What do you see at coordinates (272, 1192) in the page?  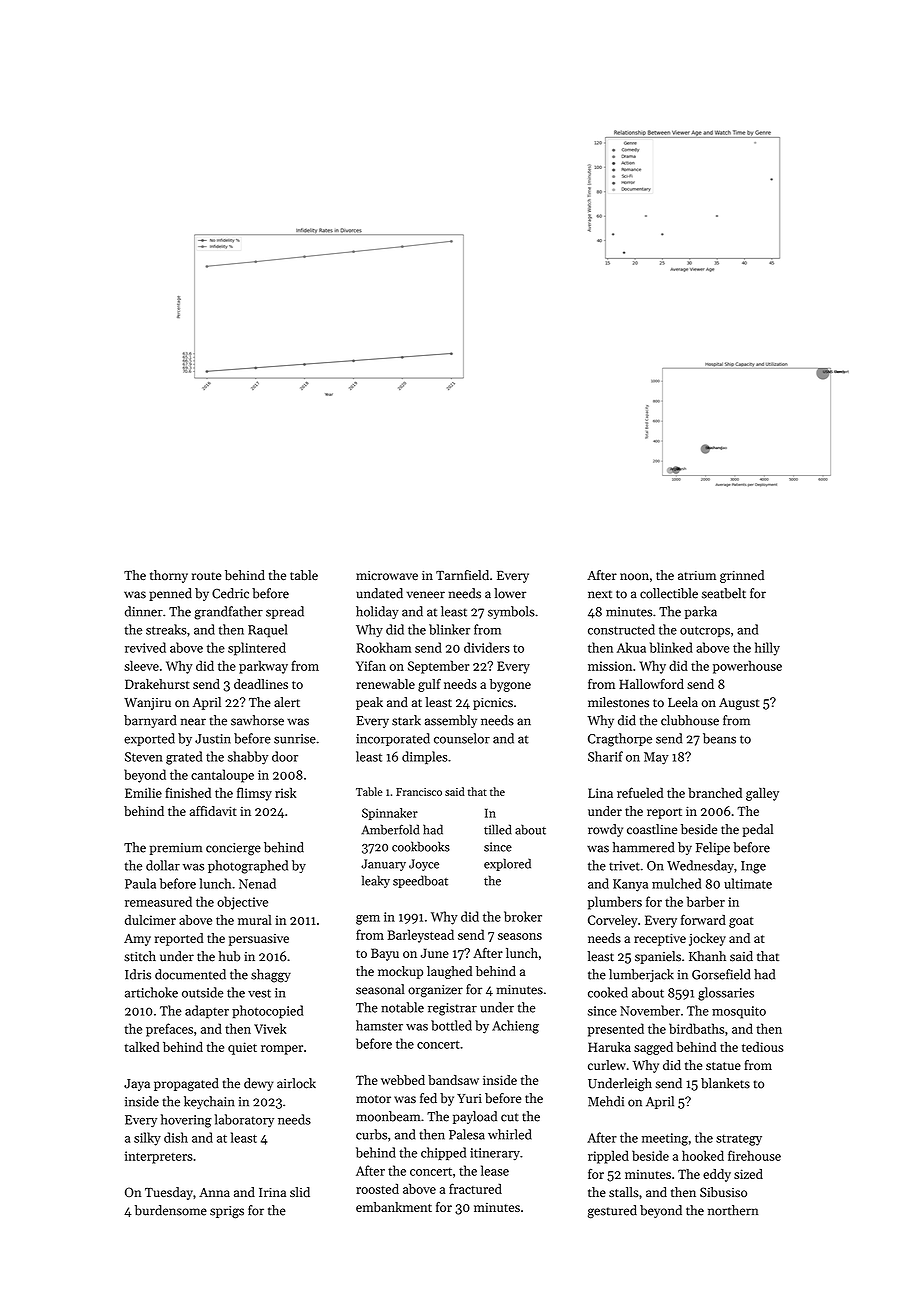 I see `Irina` at bounding box center [272, 1192].
